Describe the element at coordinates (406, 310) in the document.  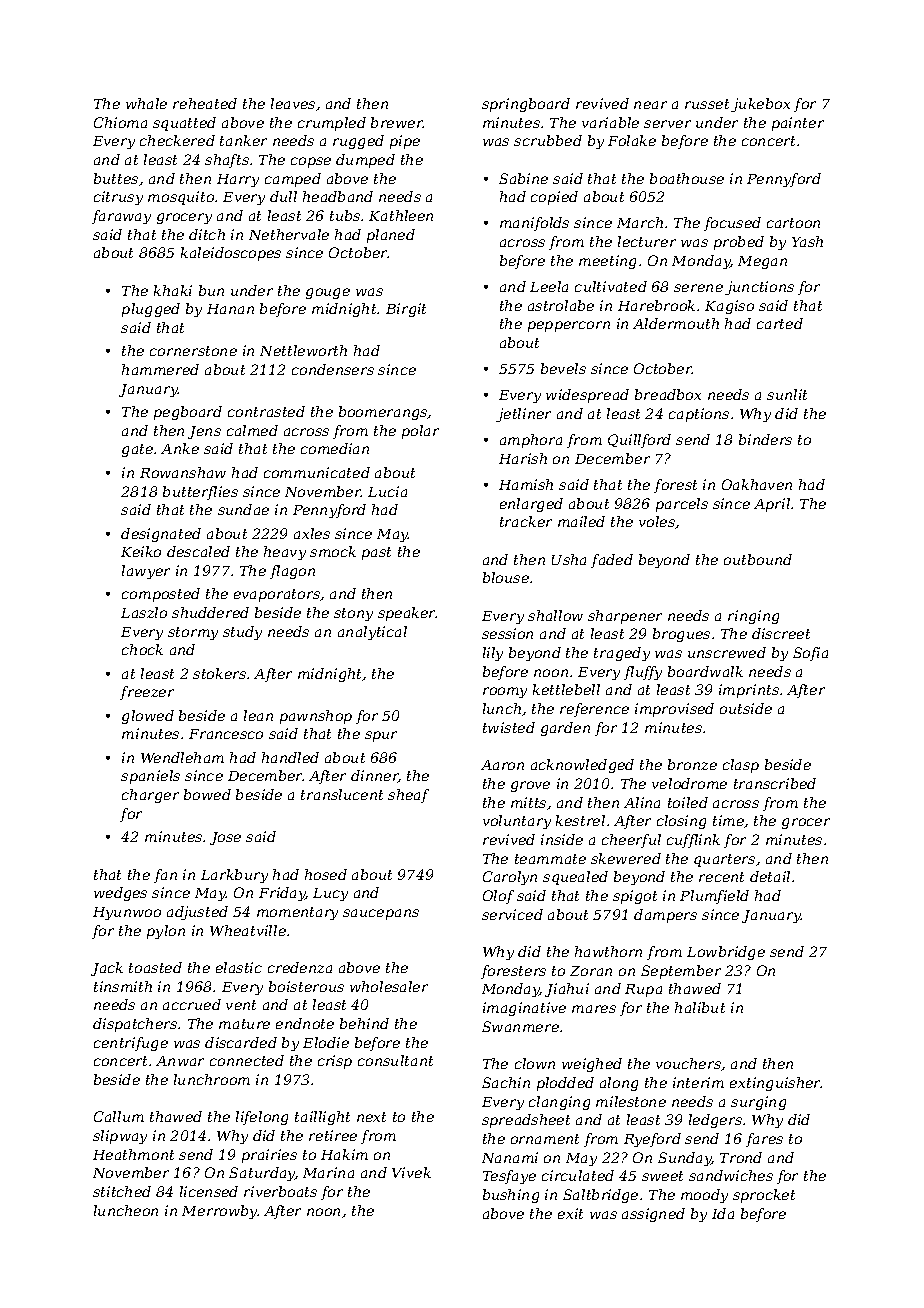
I see `Birgit` at that location.
